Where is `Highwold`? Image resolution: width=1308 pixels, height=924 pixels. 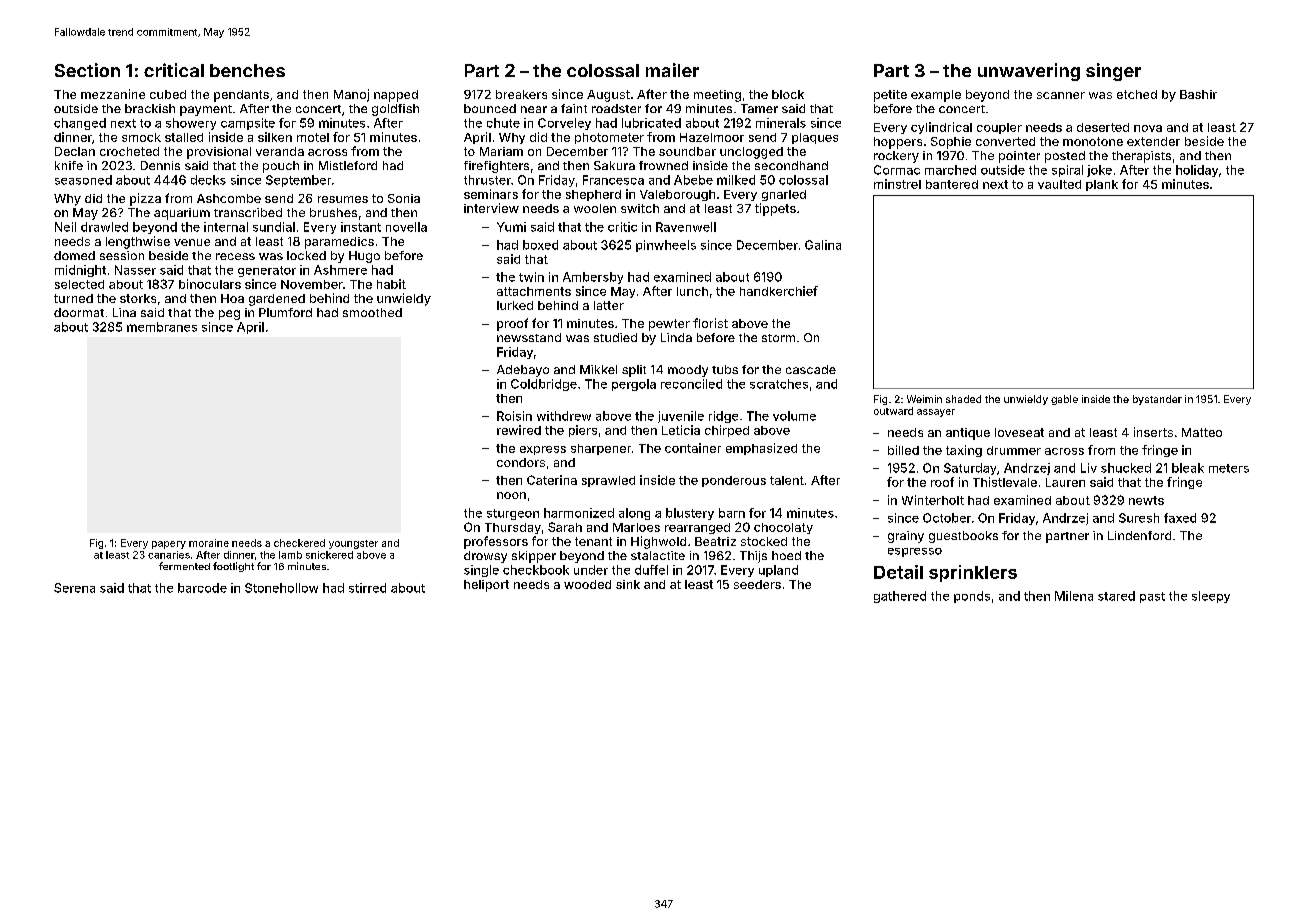 Highwold is located at coordinates (658, 542).
